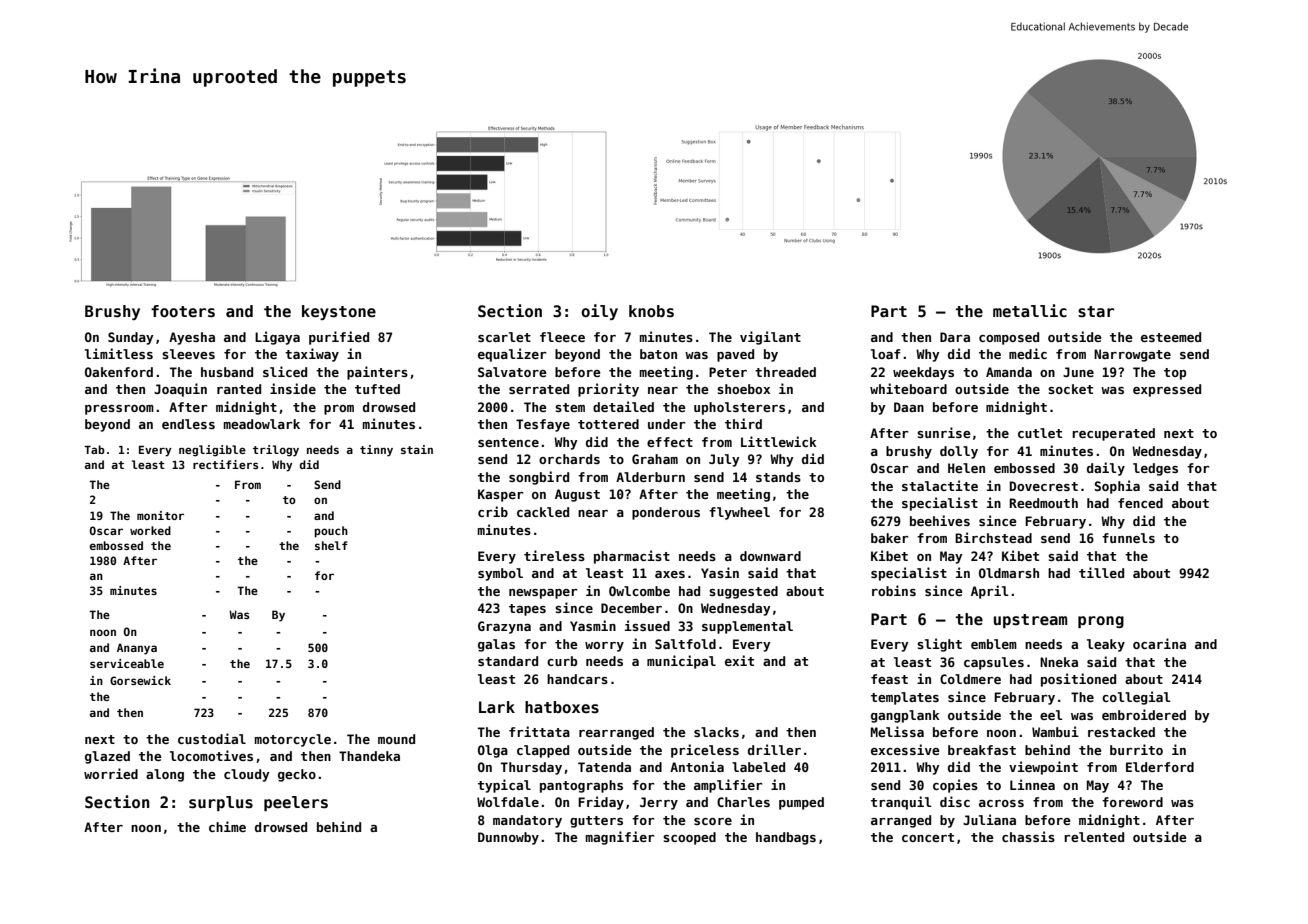 The height and width of the screenshot is (924, 1308). What do you see at coordinates (651, 311) in the screenshot?
I see `knobs` at bounding box center [651, 311].
